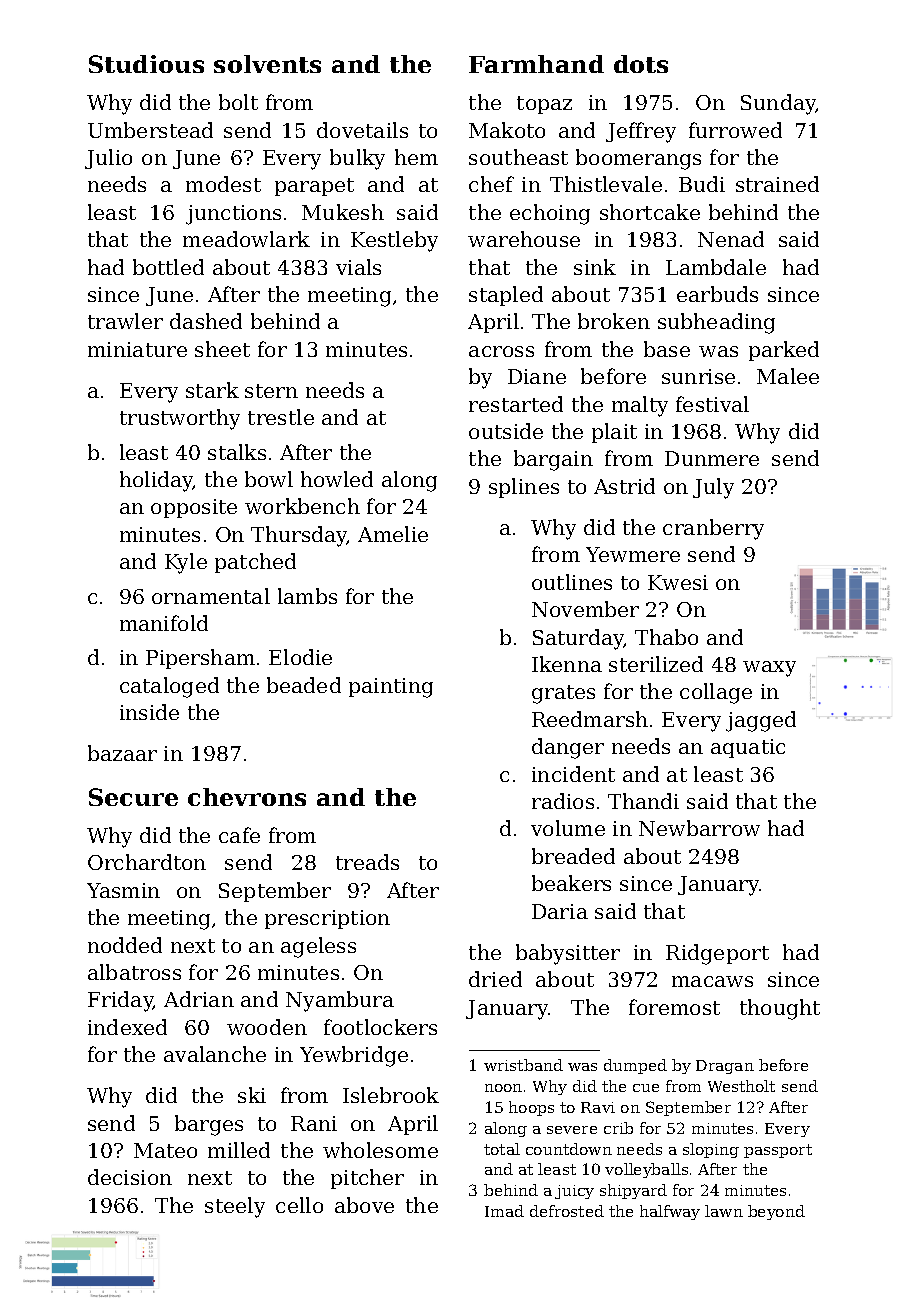 The height and width of the screenshot is (1316, 908). Describe the element at coordinates (716, 323) in the screenshot. I see `subheading` at that location.
